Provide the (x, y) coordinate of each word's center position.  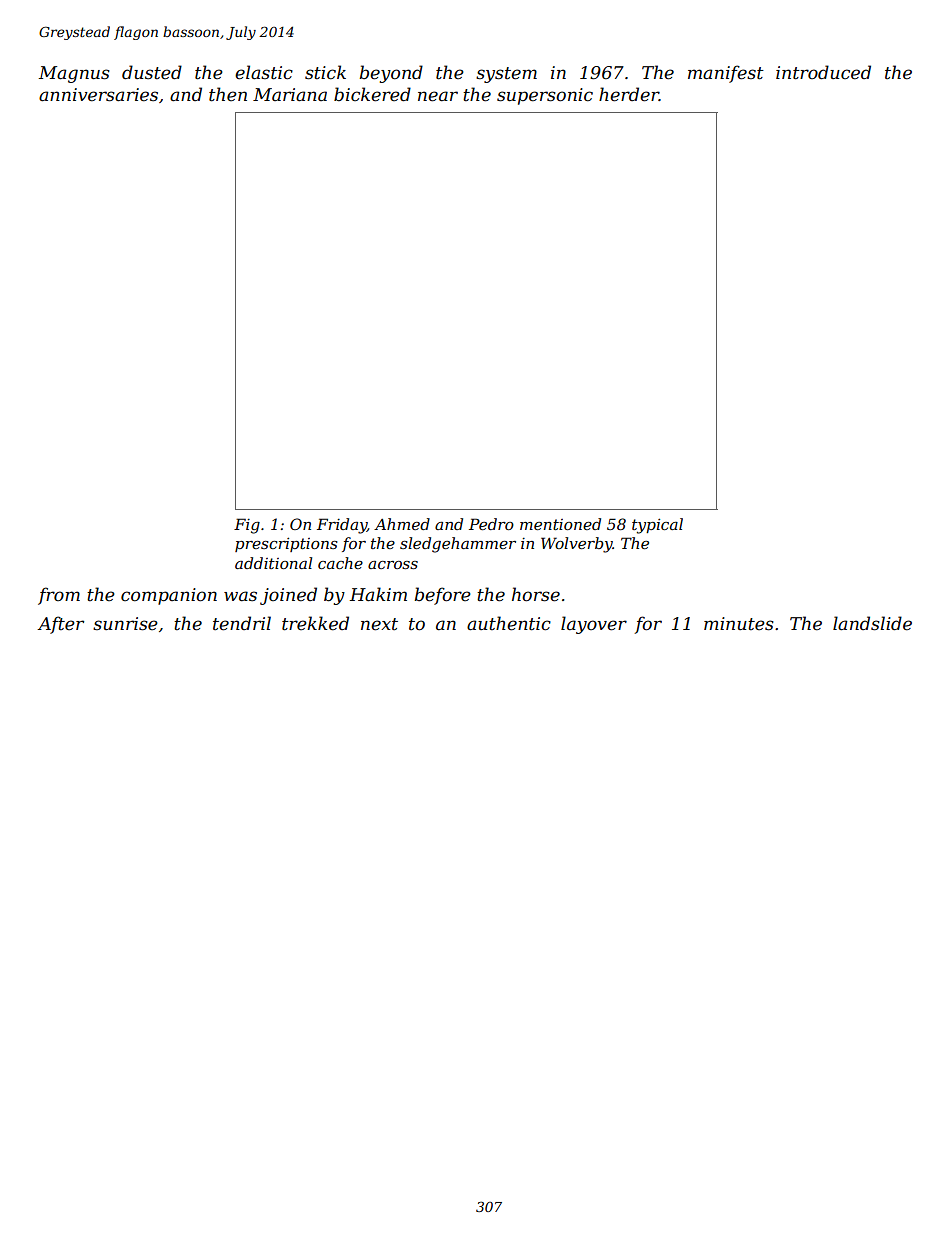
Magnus (74, 74)
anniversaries (98, 95)
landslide (872, 623)
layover (594, 625)
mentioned (560, 524)
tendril (242, 623)
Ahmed (402, 524)
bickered (372, 94)
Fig (247, 526)
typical (657, 526)
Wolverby (577, 545)
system (506, 75)
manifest (726, 74)
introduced (823, 72)
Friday (342, 526)
